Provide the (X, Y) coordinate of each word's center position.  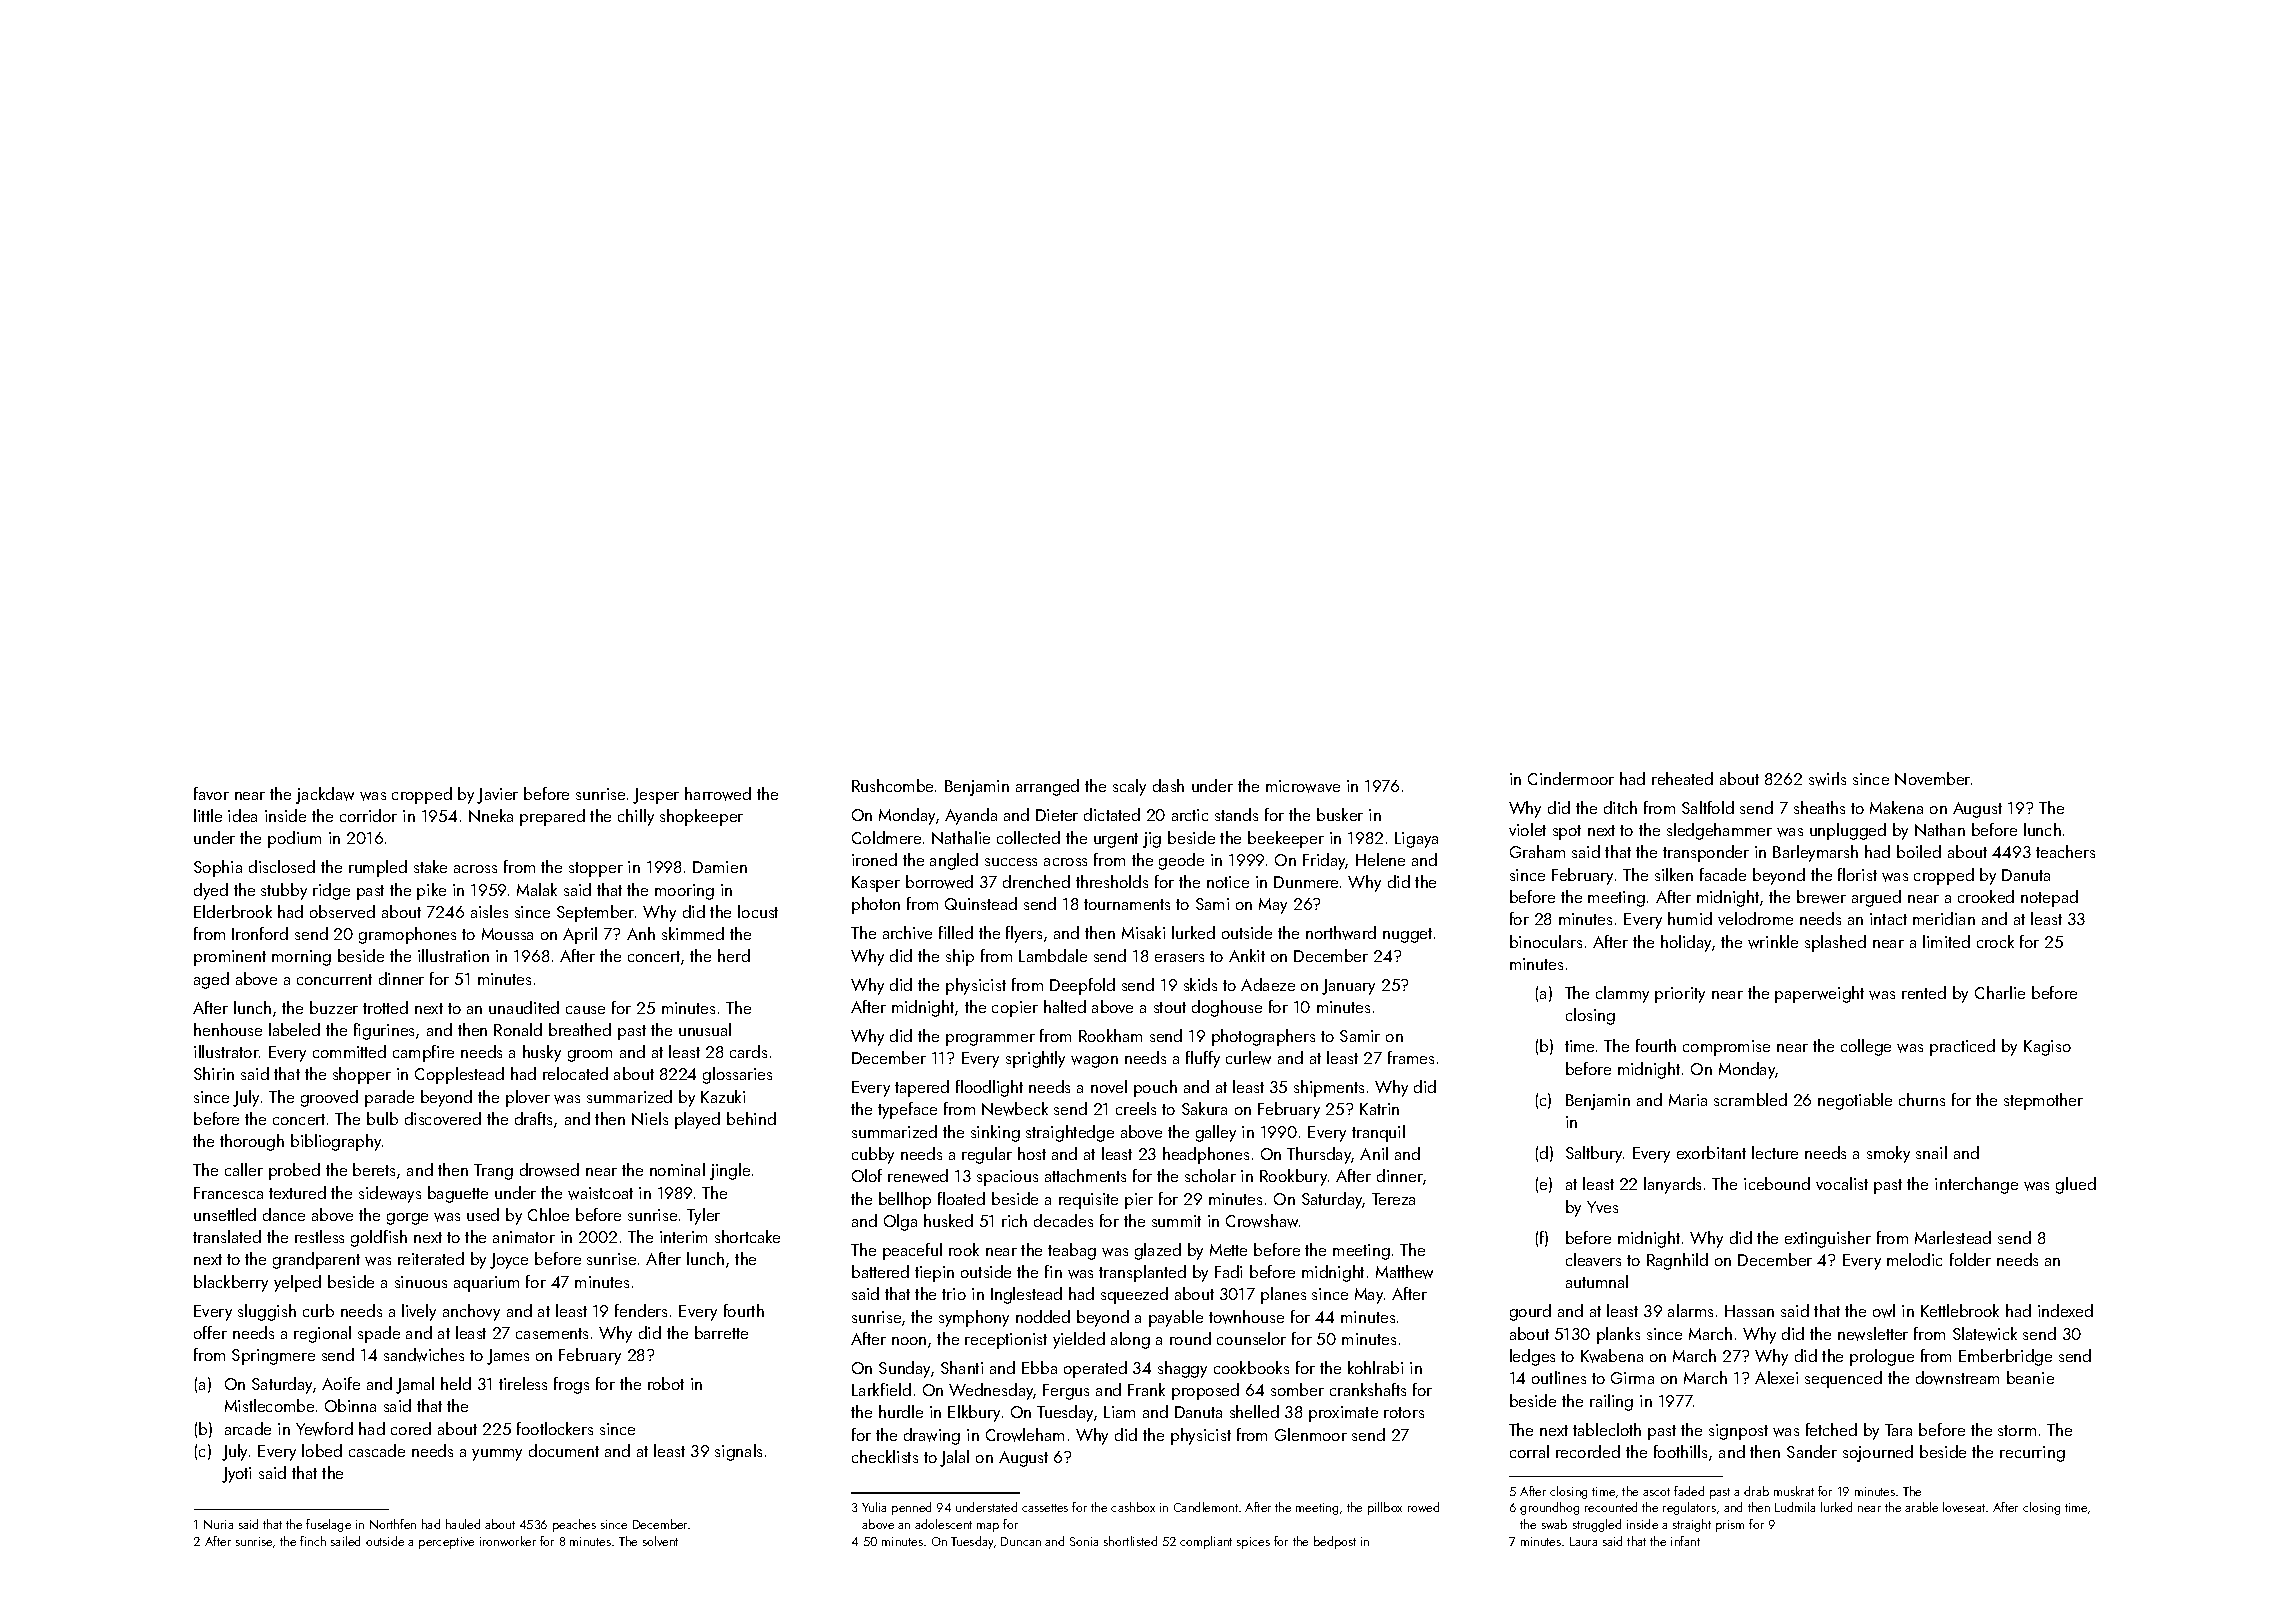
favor (211, 793)
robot (666, 1383)
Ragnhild (1677, 1261)
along (1130, 1340)
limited (1946, 941)
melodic (1914, 1259)
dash (1168, 785)
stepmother (2043, 1101)
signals (738, 1452)
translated (227, 1236)
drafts (533, 1118)
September (595, 913)
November (1932, 778)
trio (954, 1294)
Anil (1374, 1153)
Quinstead (981, 903)
